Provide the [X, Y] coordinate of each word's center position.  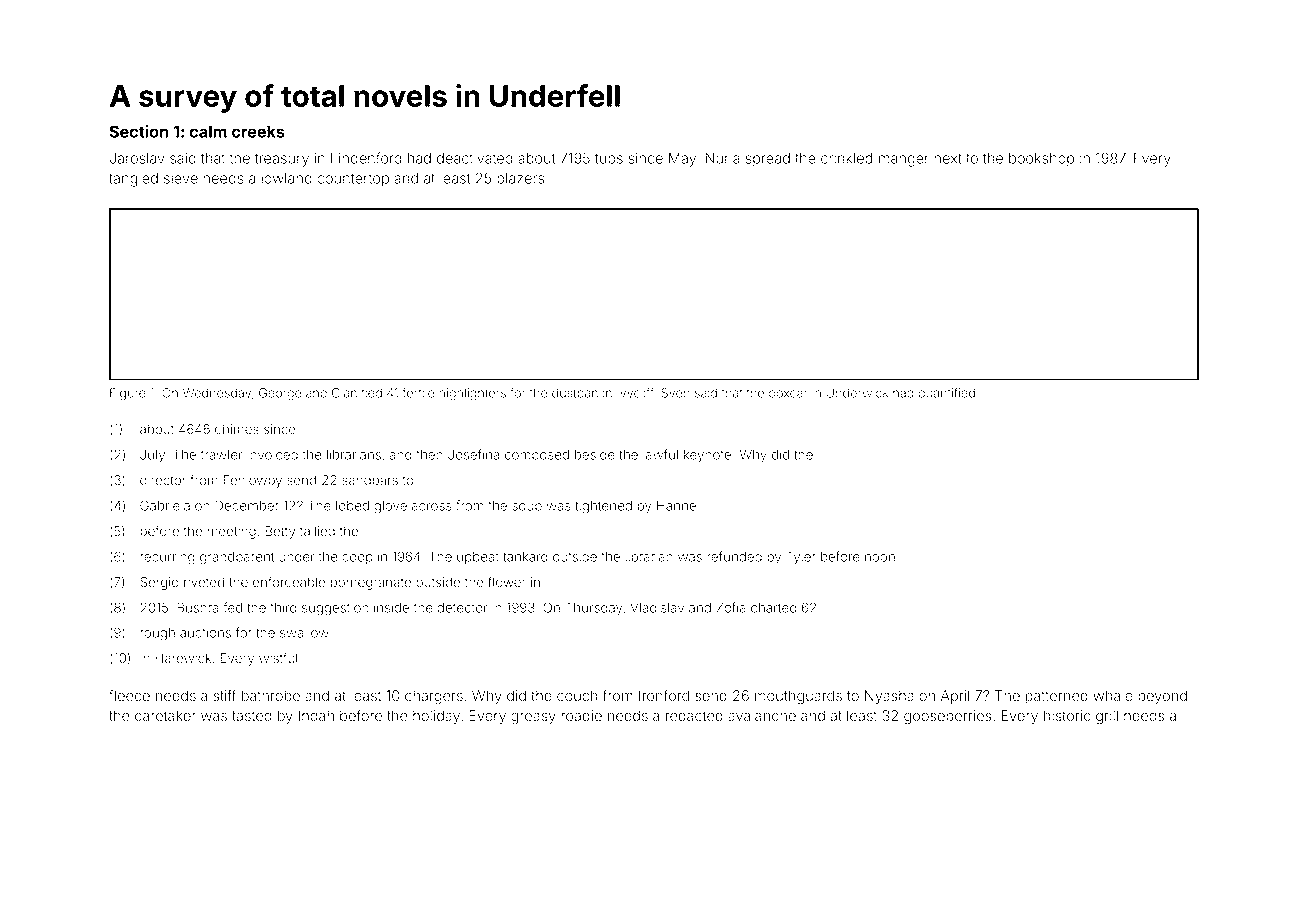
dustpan [575, 394]
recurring [167, 558]
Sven [675, 393]
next [948, 158]
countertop [353, 180]
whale [1113, 696]
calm [208, 131]
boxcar [788, 393]
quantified [946, 393]
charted [774, 608]
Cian [344, 393]
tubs [609, 158]
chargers [434, 697]
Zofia [731, 607]
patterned [1056, 697]
